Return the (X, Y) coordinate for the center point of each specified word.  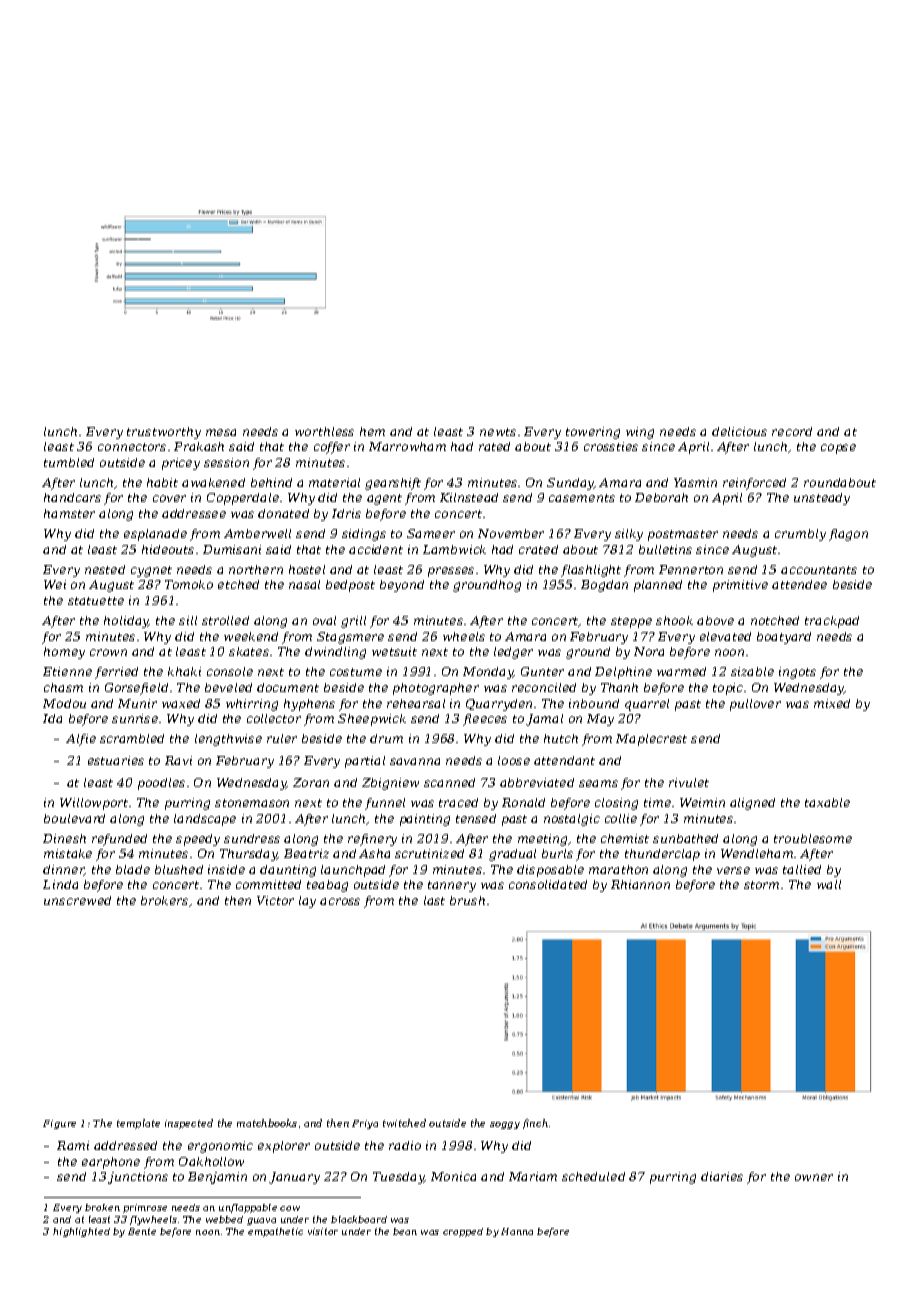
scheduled (593, 1176)
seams (598, 783)
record (792, 431)
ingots (797, 673)
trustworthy (164, 433)
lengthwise (228, 740)
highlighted (81, 1232)
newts (498, 432)
